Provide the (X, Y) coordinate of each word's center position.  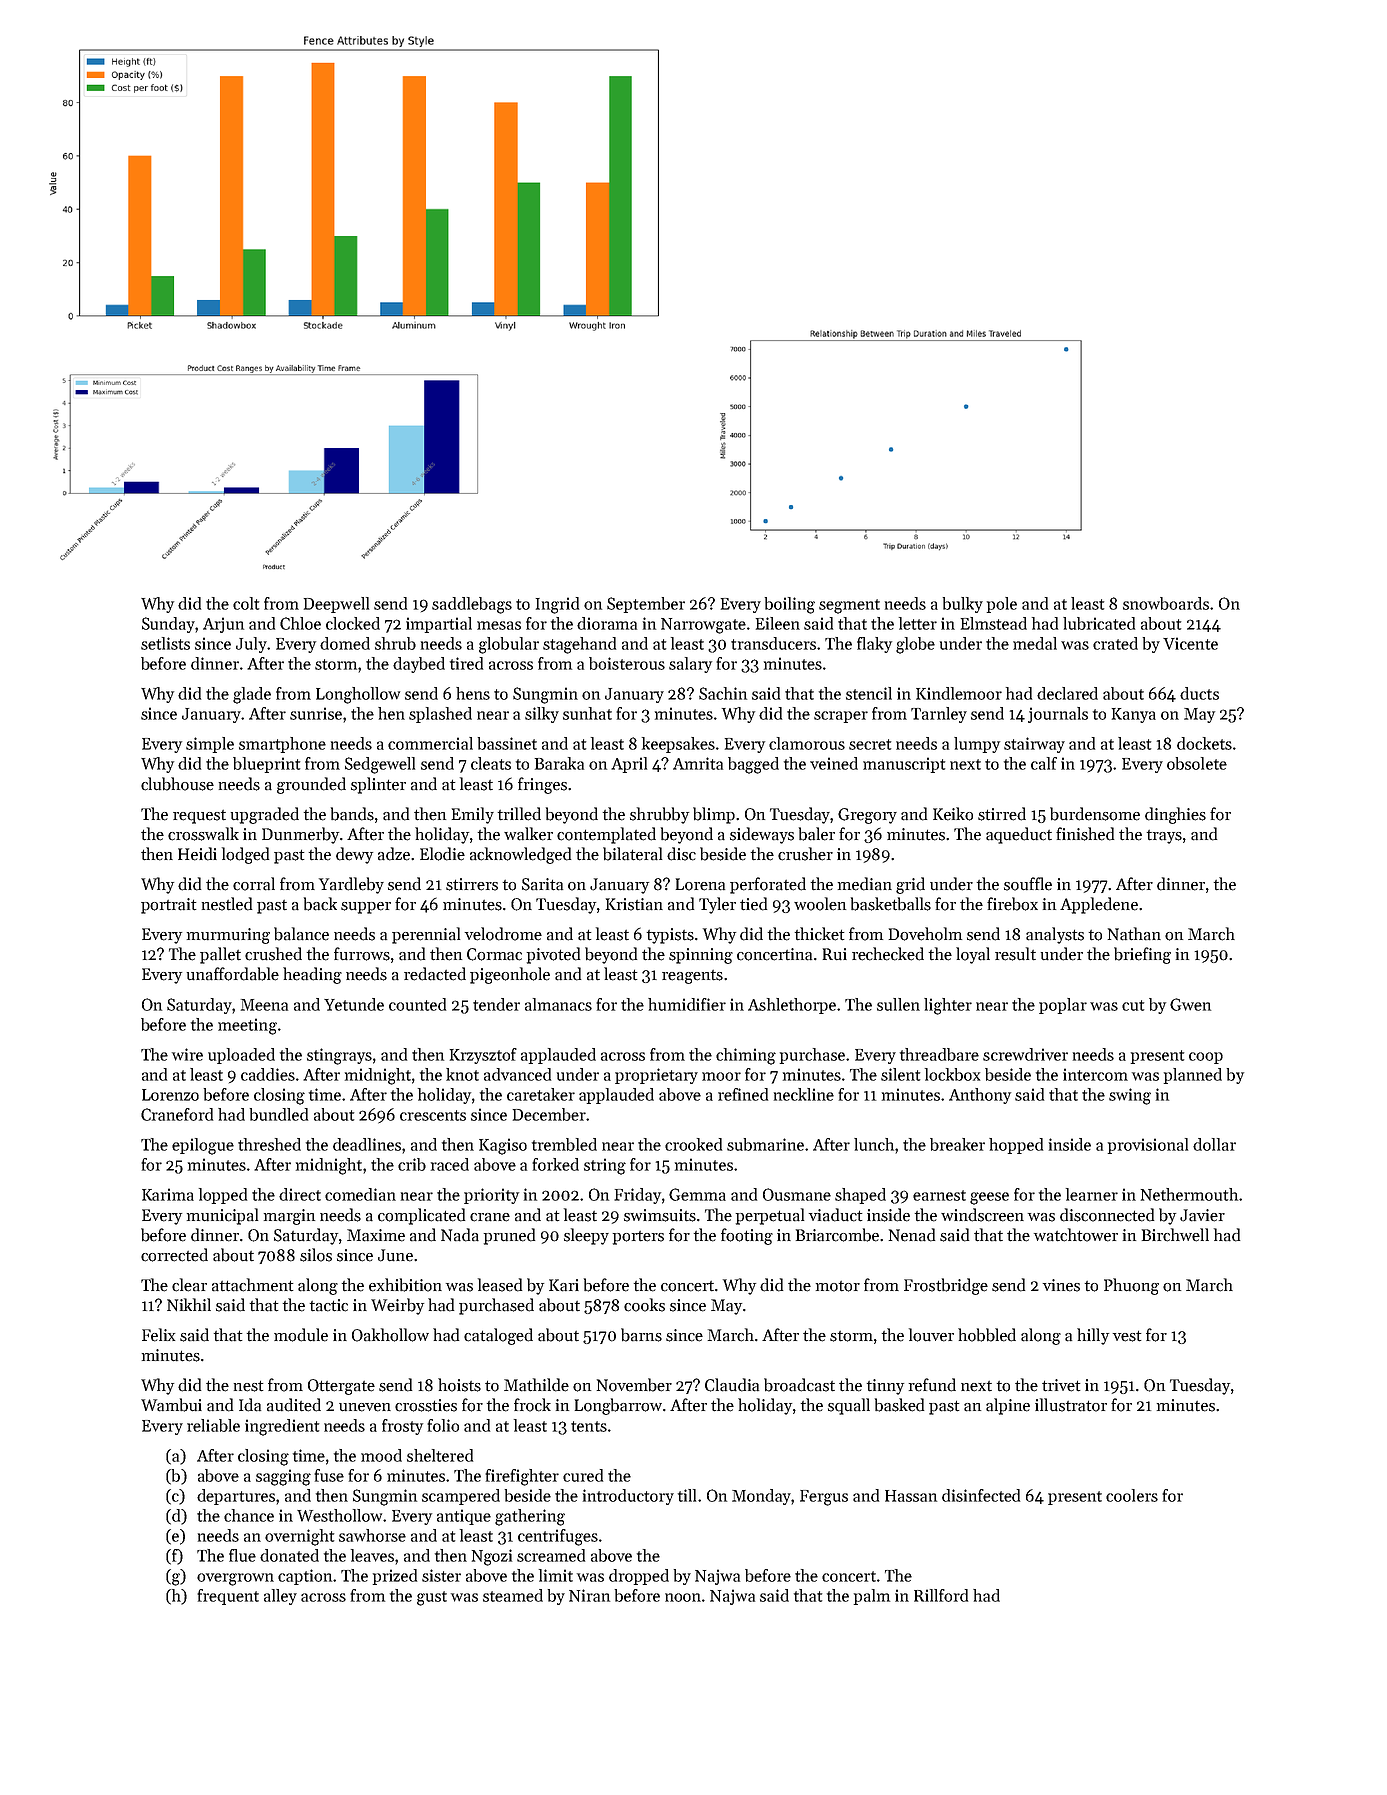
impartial (439, 625)
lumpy (977, 745)
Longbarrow (618, 1406)
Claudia (732, 1385)
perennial (426, 935)
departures (236, 1497)
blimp (714, 815)
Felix (158, 1335)
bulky (963, 605)
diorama (607, 623)
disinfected (981, 1495)
